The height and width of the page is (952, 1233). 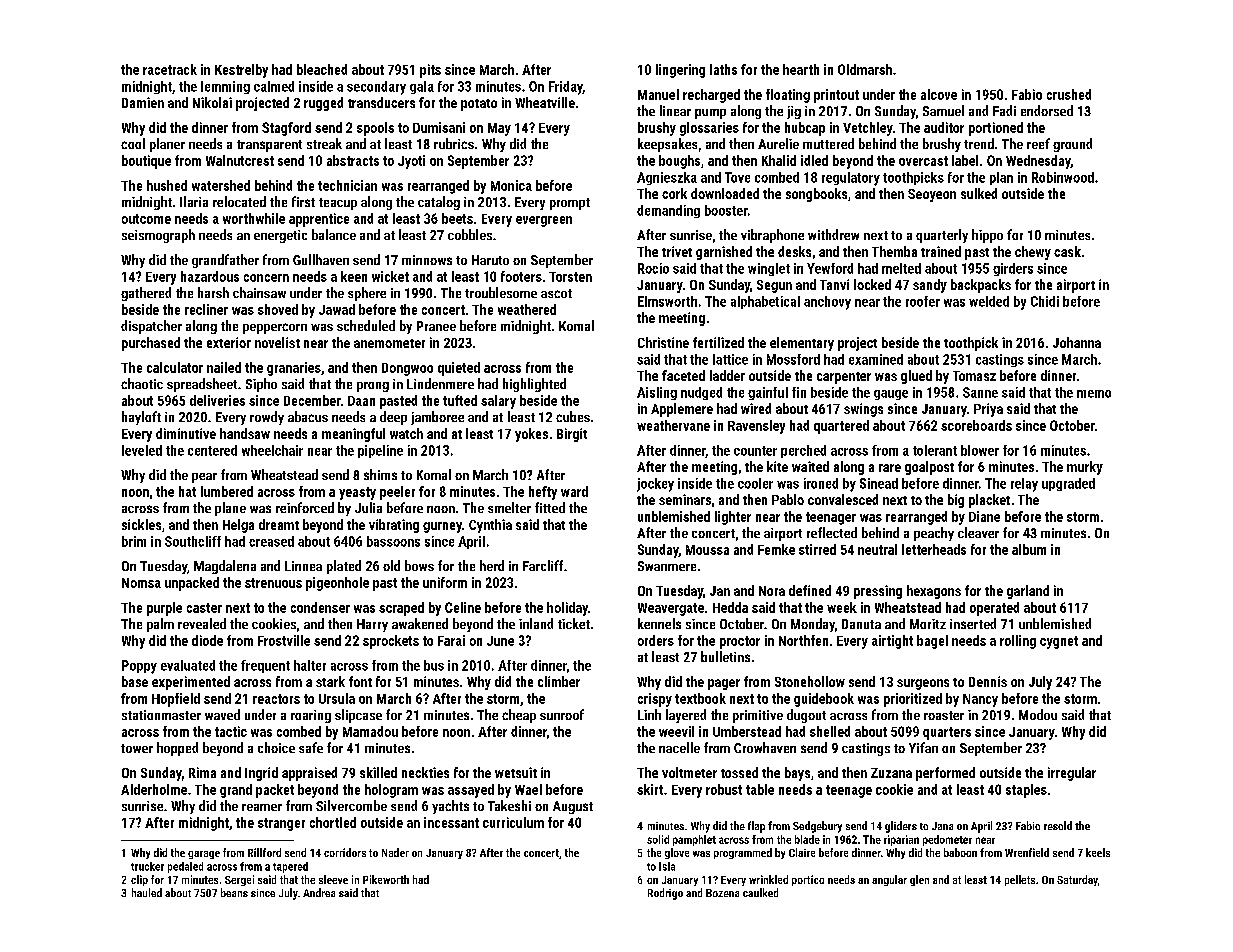 I want to click on June, so click(x=500, y=641).
